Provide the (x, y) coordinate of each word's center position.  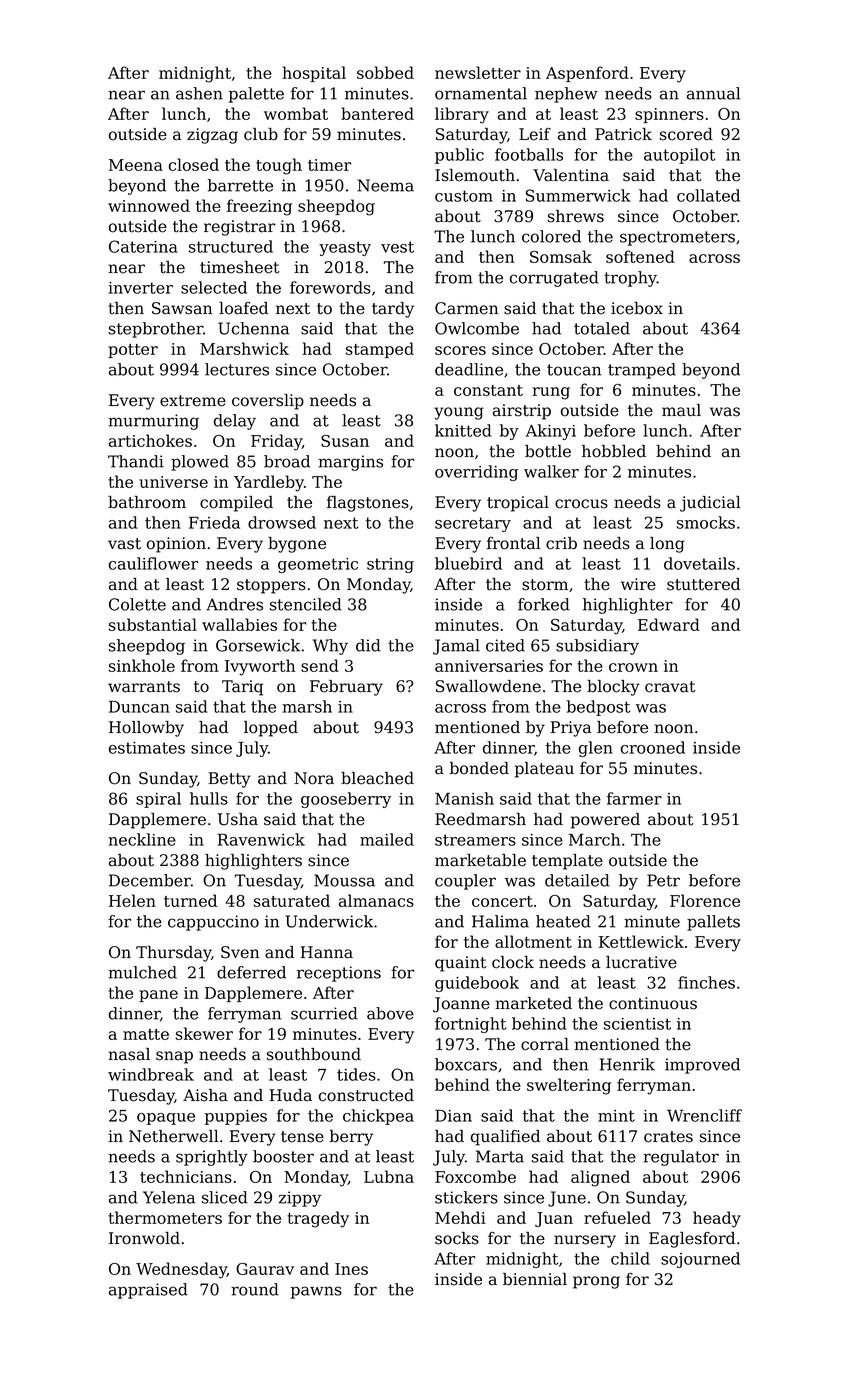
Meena (136, 165)
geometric (318, 565)
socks (457, 1238)
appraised (148, 1291)
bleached (377, 778)
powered (605, 821)
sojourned (700, 1260)
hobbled (614, 451)
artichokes (150, 440)
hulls (209, 798)
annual (713, 93)
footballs (529, 154)
